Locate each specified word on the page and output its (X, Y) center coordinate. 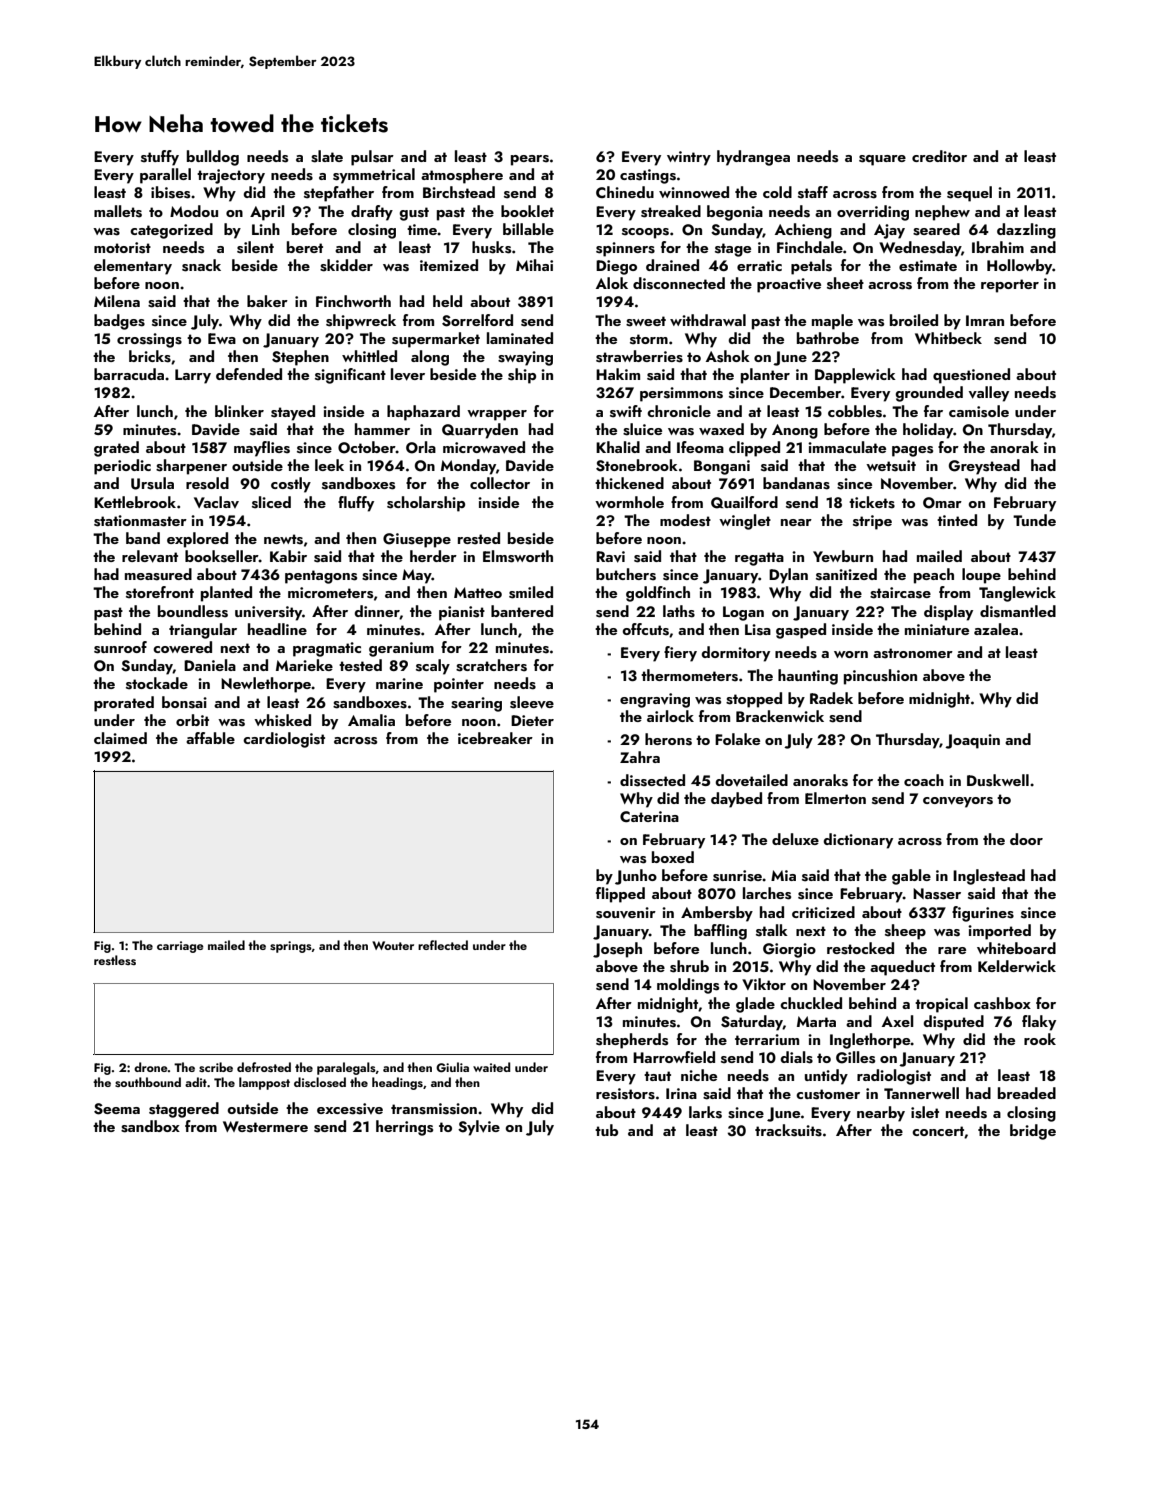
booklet (527, 211)
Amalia (371, 720)
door (1026, 839)
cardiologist (284, 740)
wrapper (497, 415)
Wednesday (920, 249)
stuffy (160, 158)
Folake (737, 739)
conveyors (958, 802)
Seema (117, 1109)
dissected (652, 780)
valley (989, 394)
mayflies (262, 449)
